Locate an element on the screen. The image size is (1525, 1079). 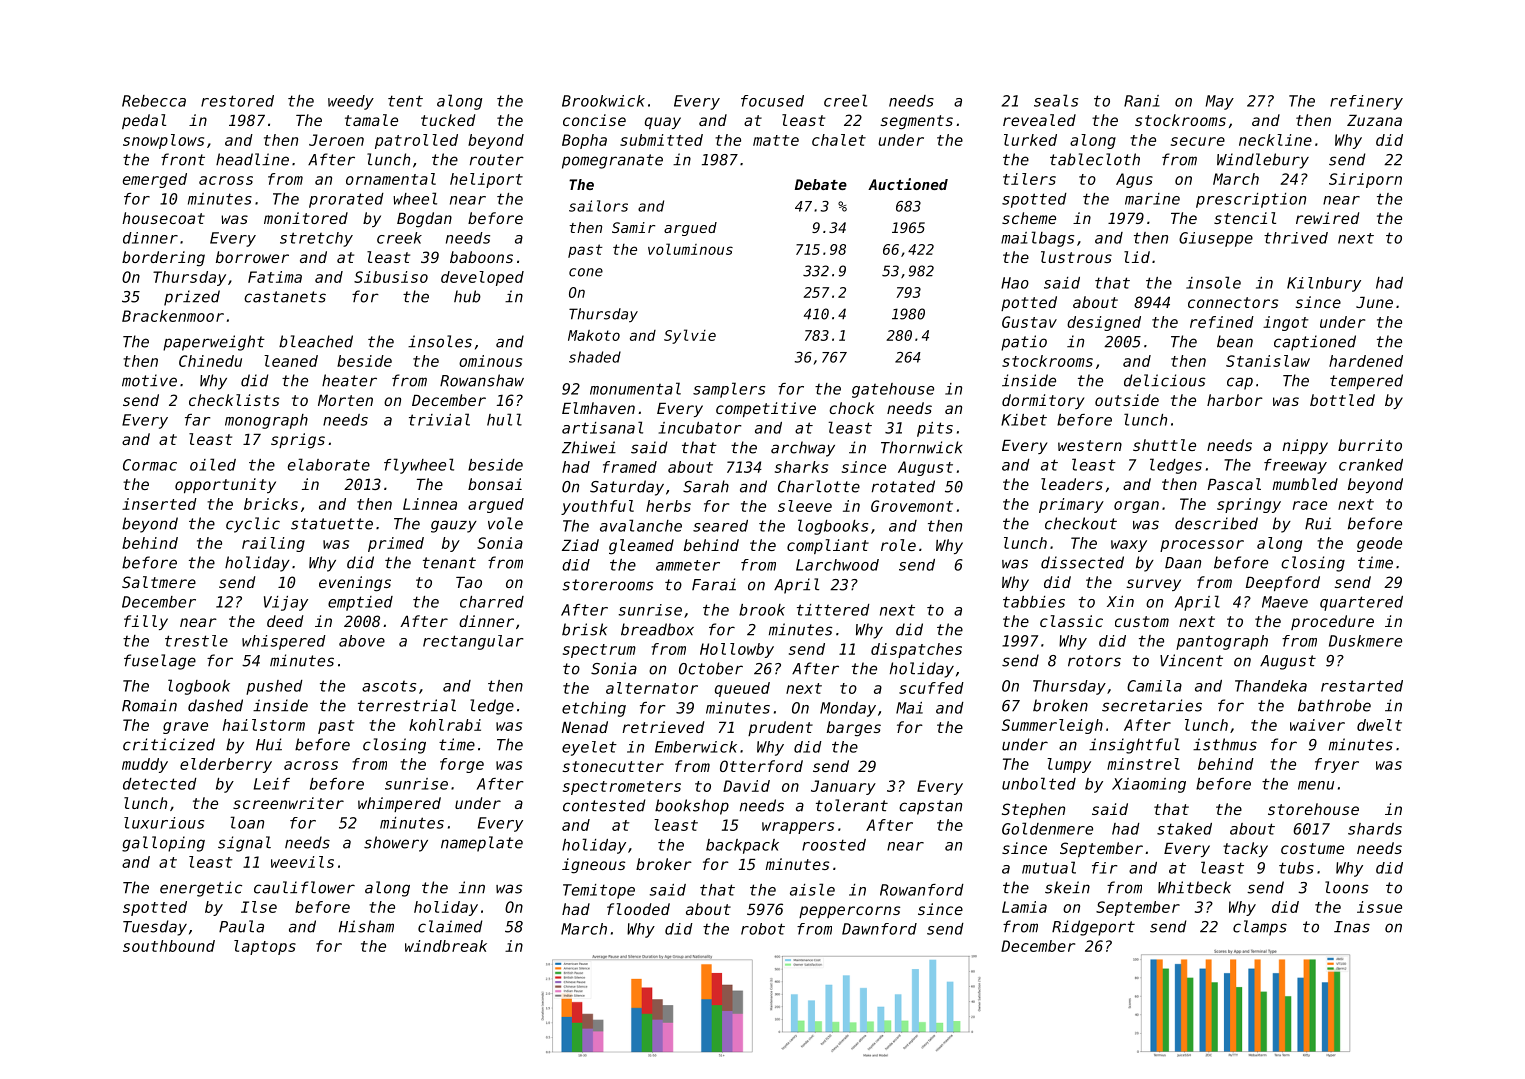
refinery is located at coordinates (1366, 102).
